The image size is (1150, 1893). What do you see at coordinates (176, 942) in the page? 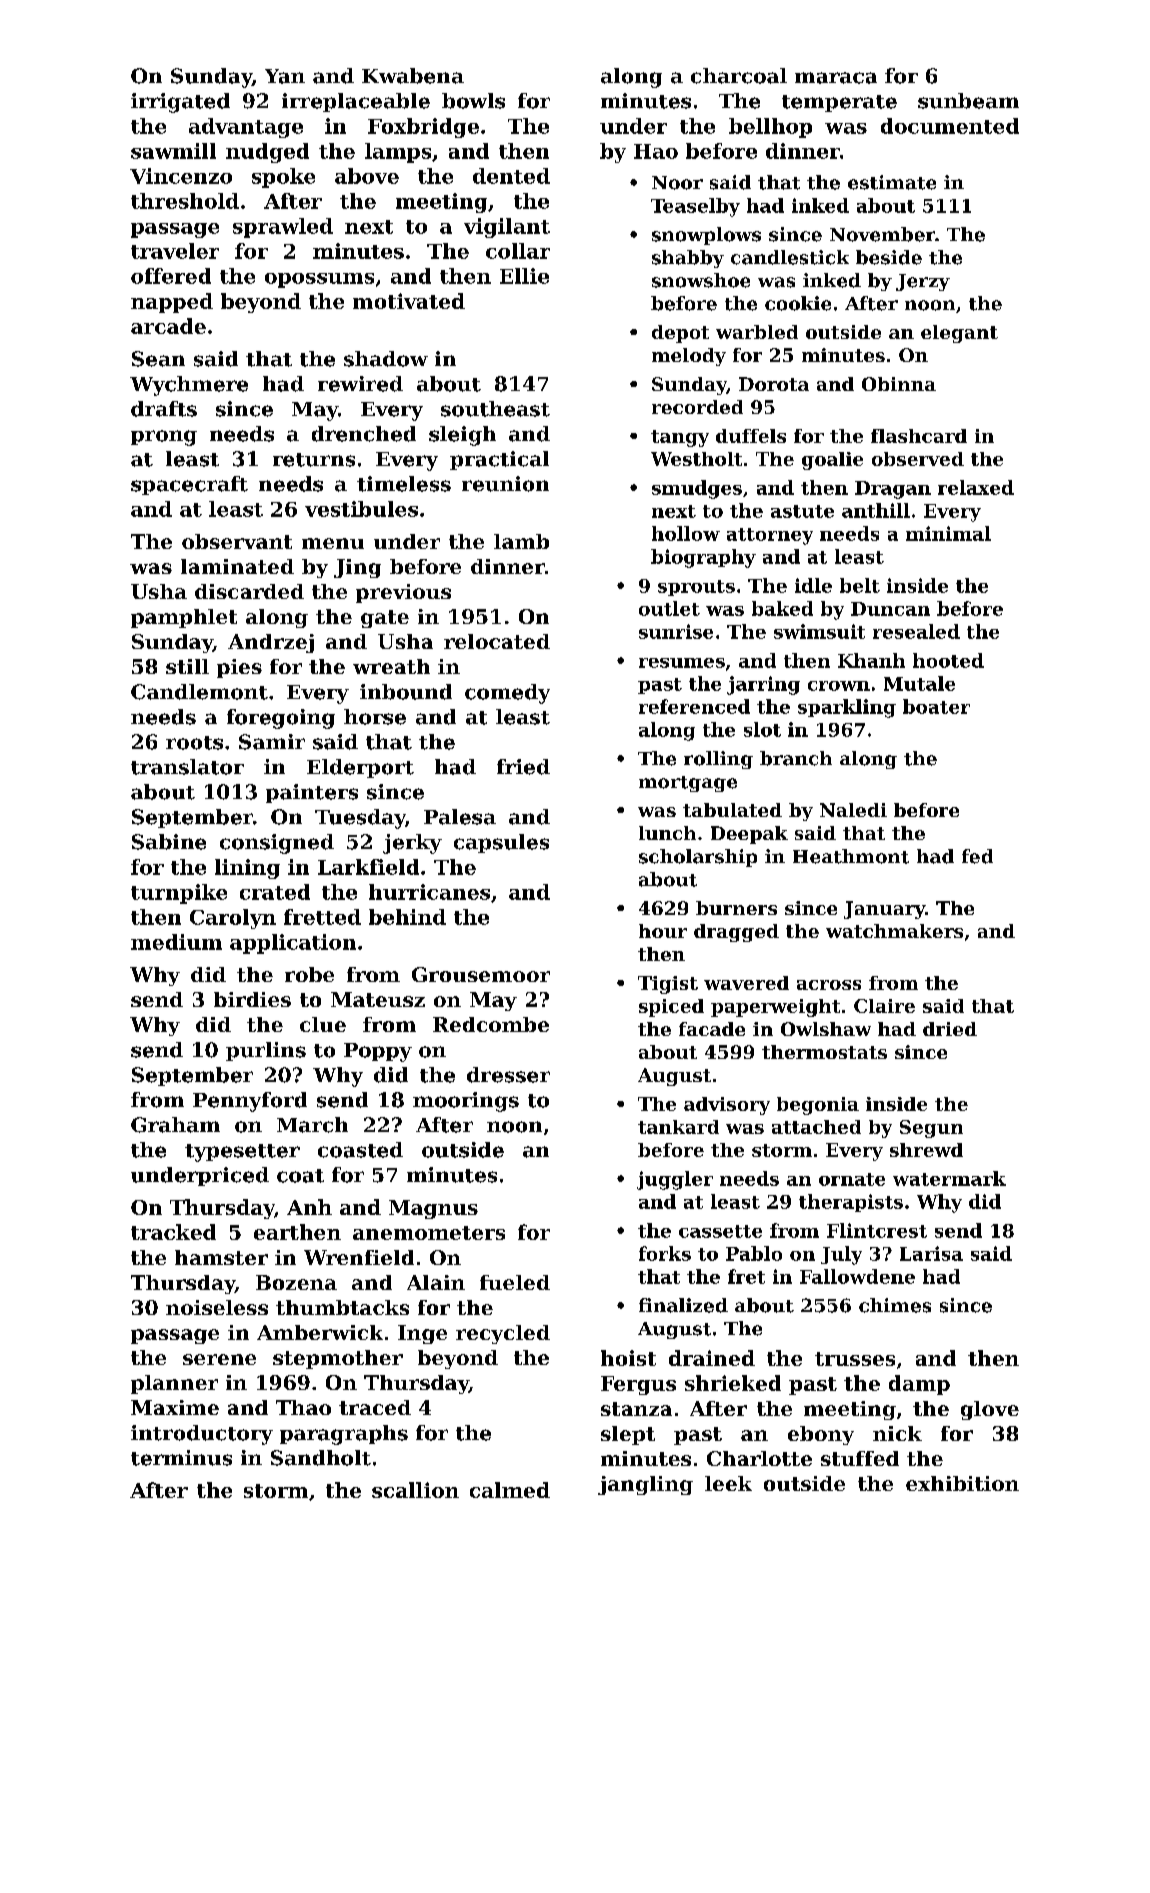
I see `medium` at bounding box center [176, 942].
